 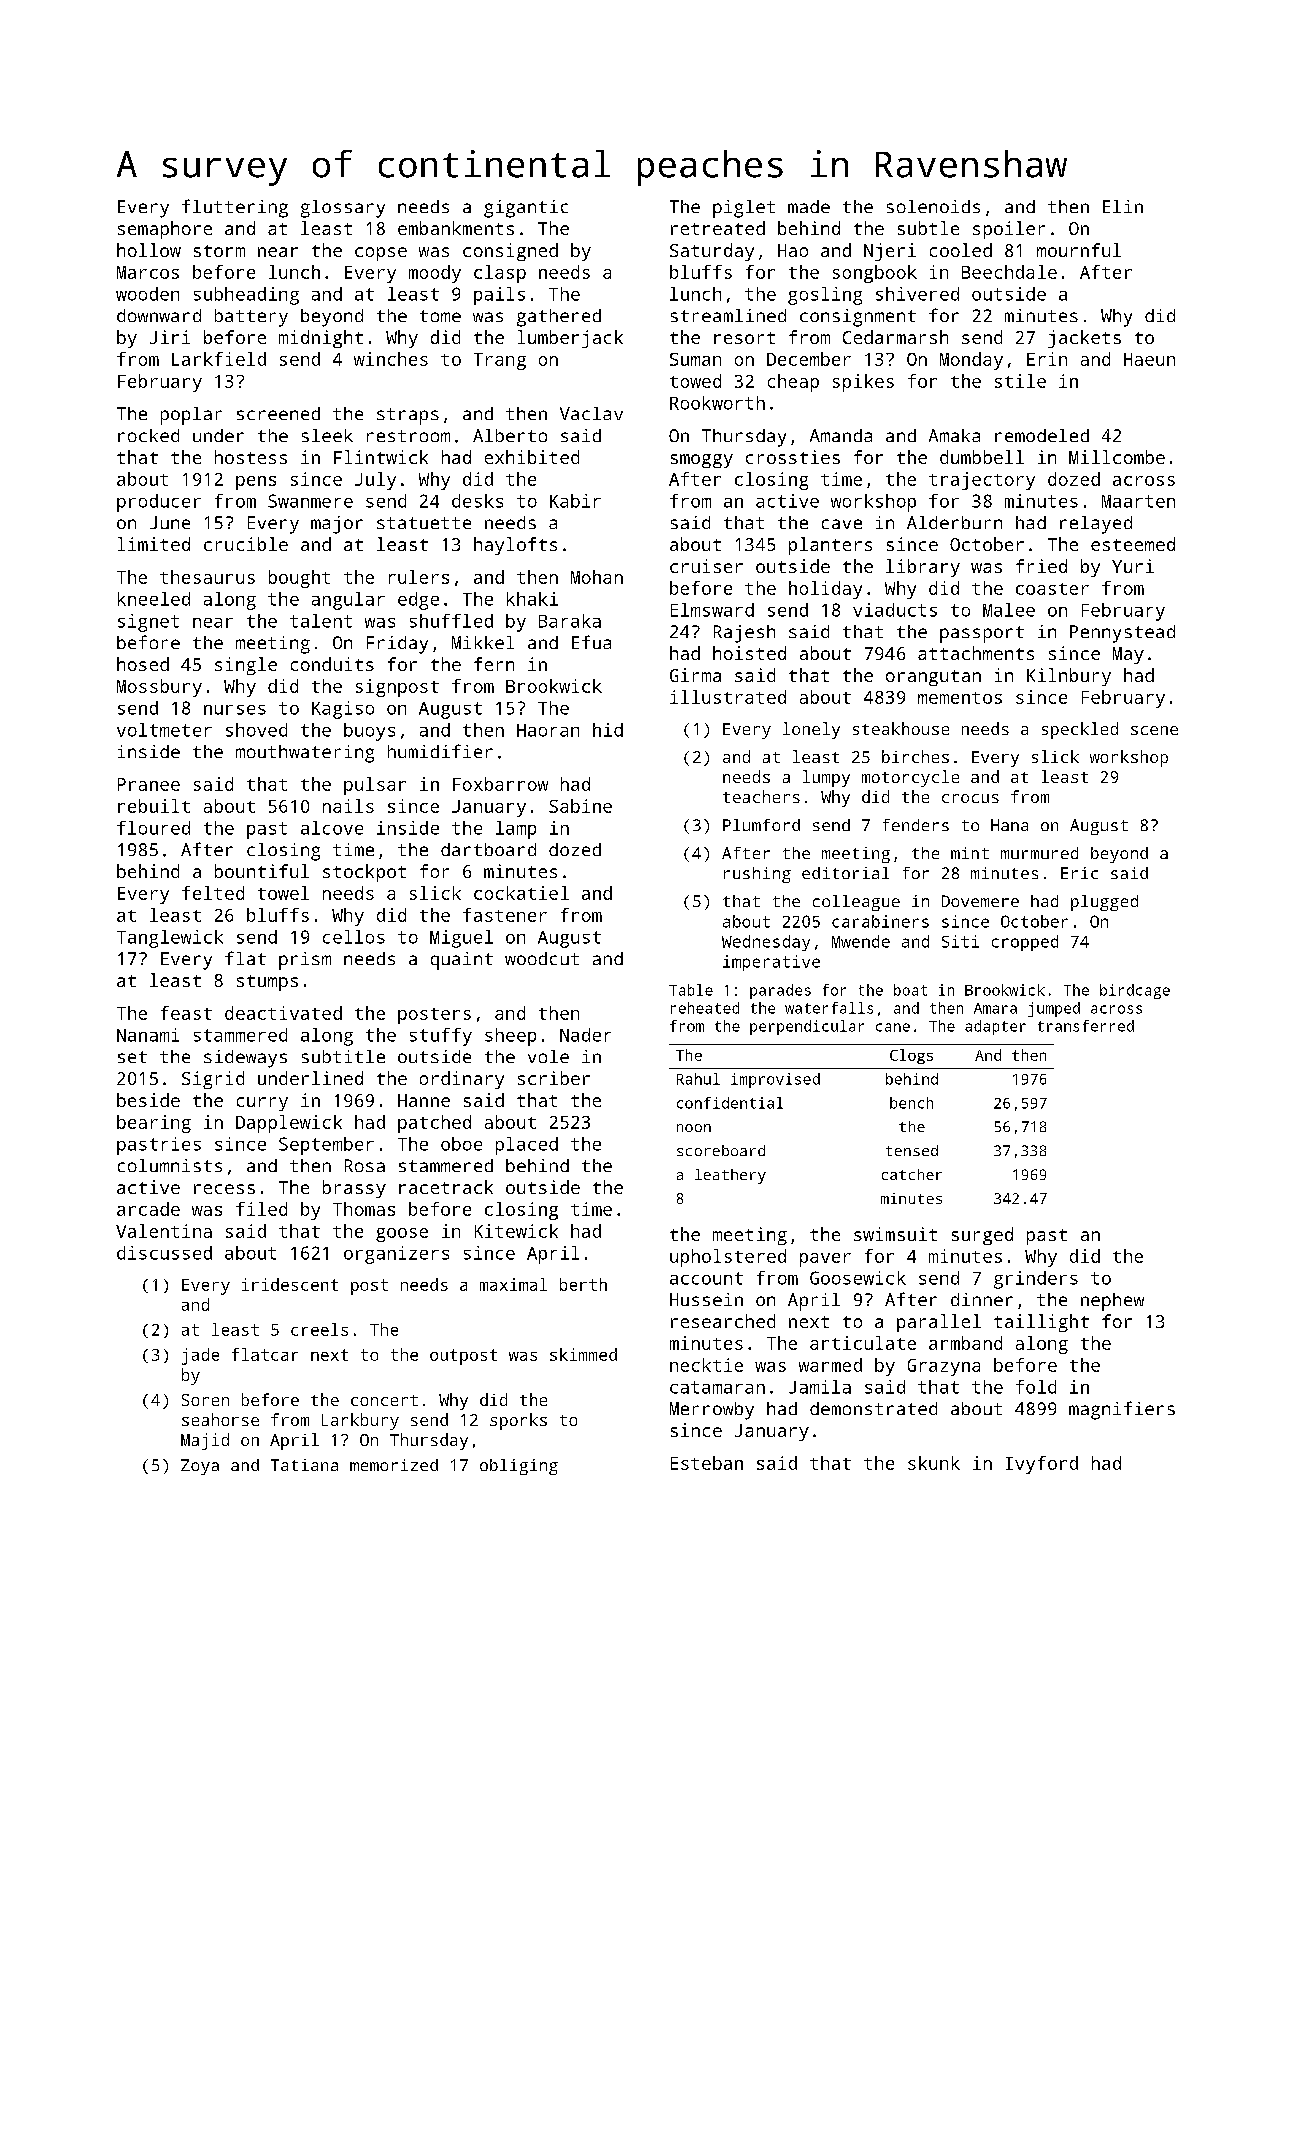 What do you see at coordinates (995, 1027) in the screenshot?
I see `adapter` at bounding box center [995, 1027].
